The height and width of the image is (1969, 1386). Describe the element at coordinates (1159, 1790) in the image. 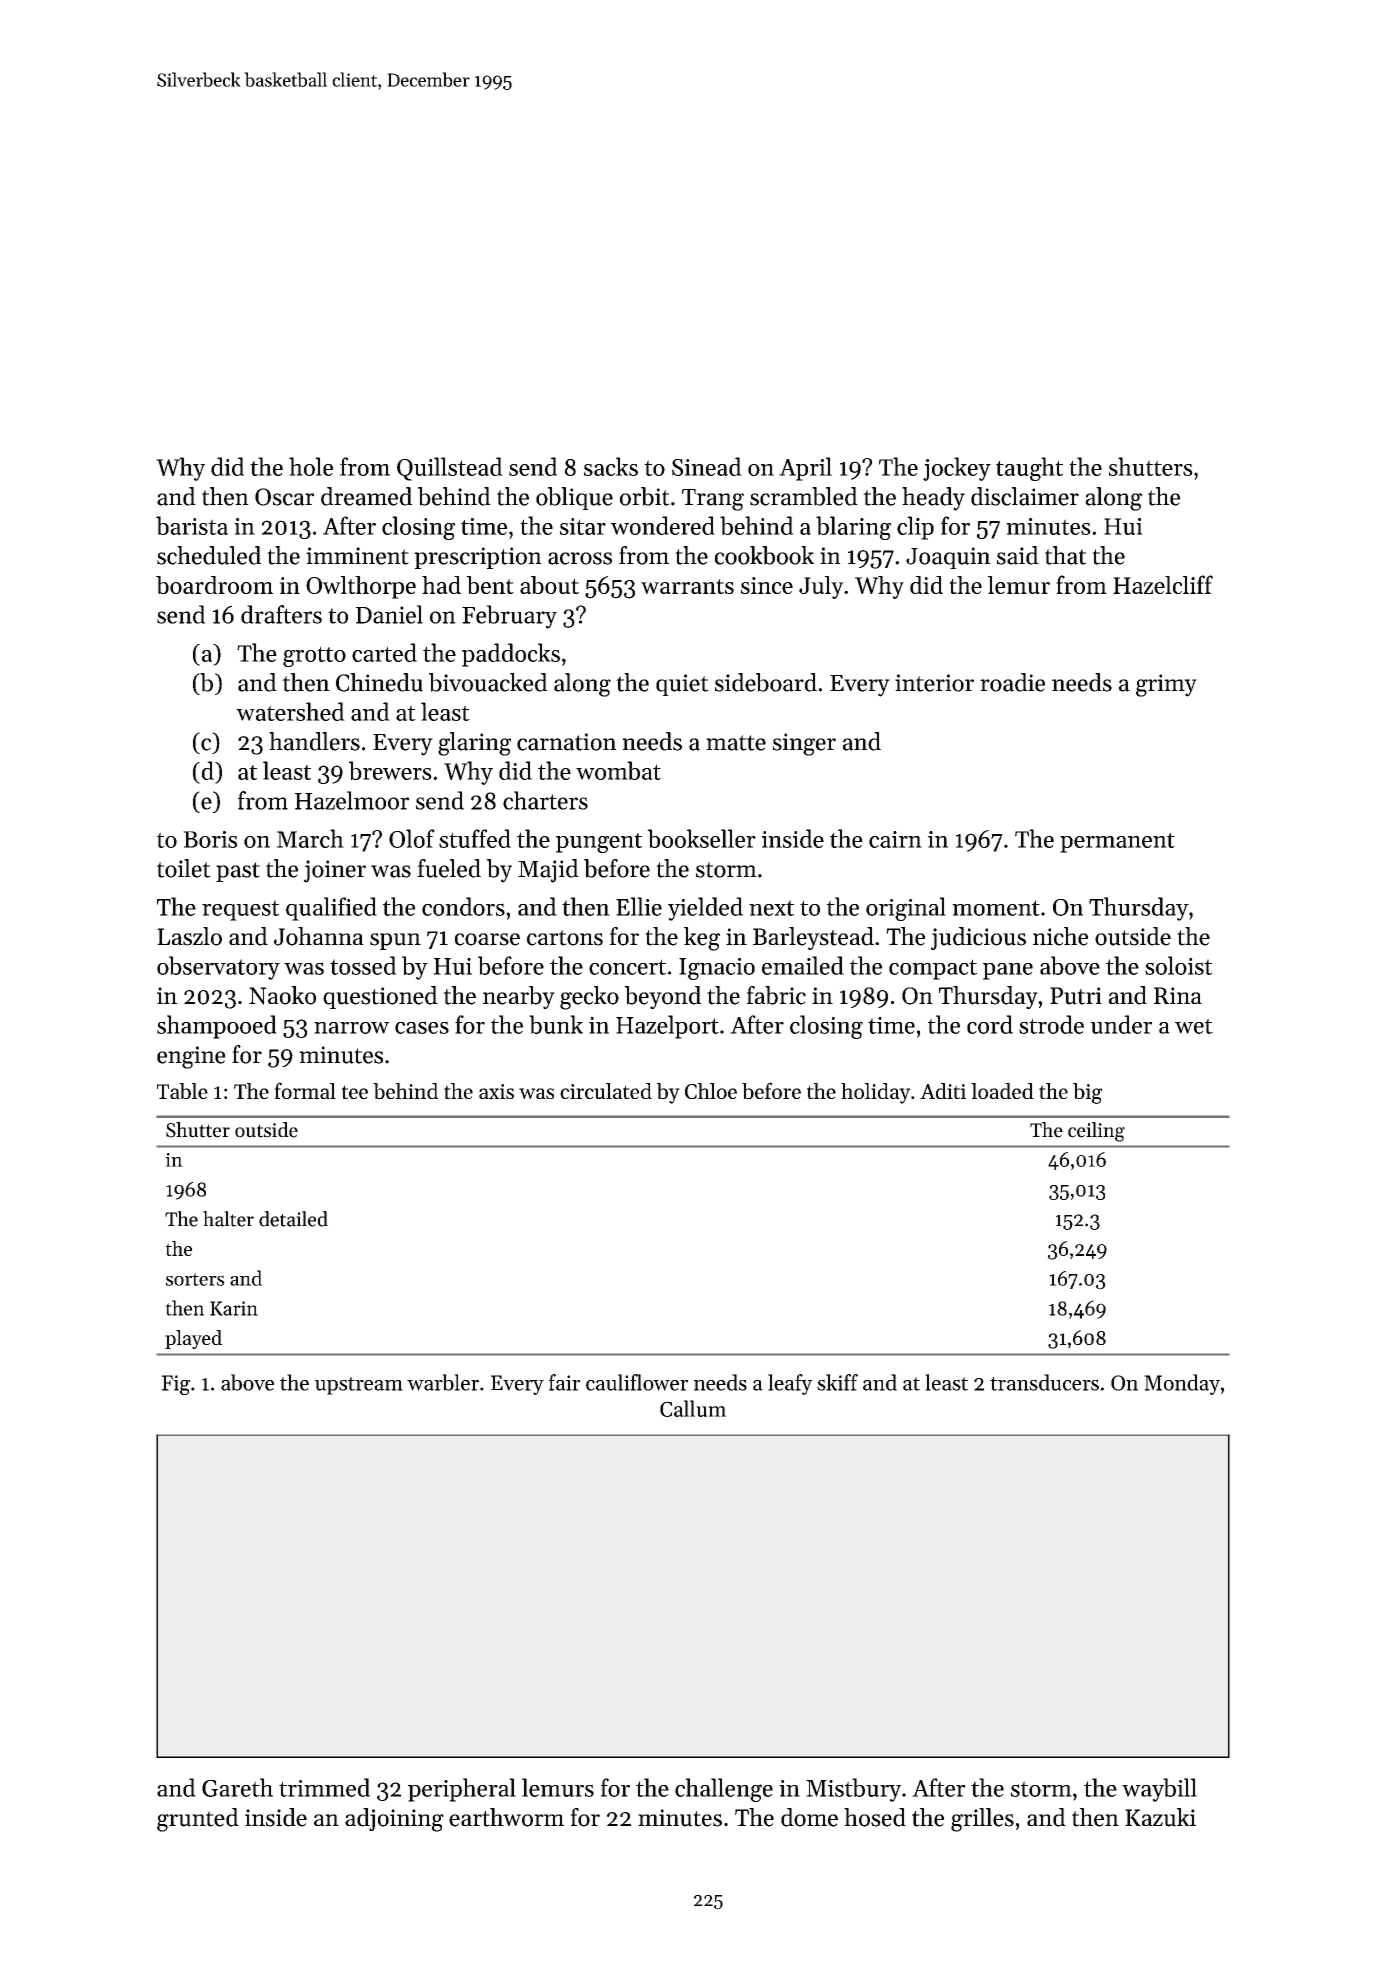

I see `waybill` at that location.
